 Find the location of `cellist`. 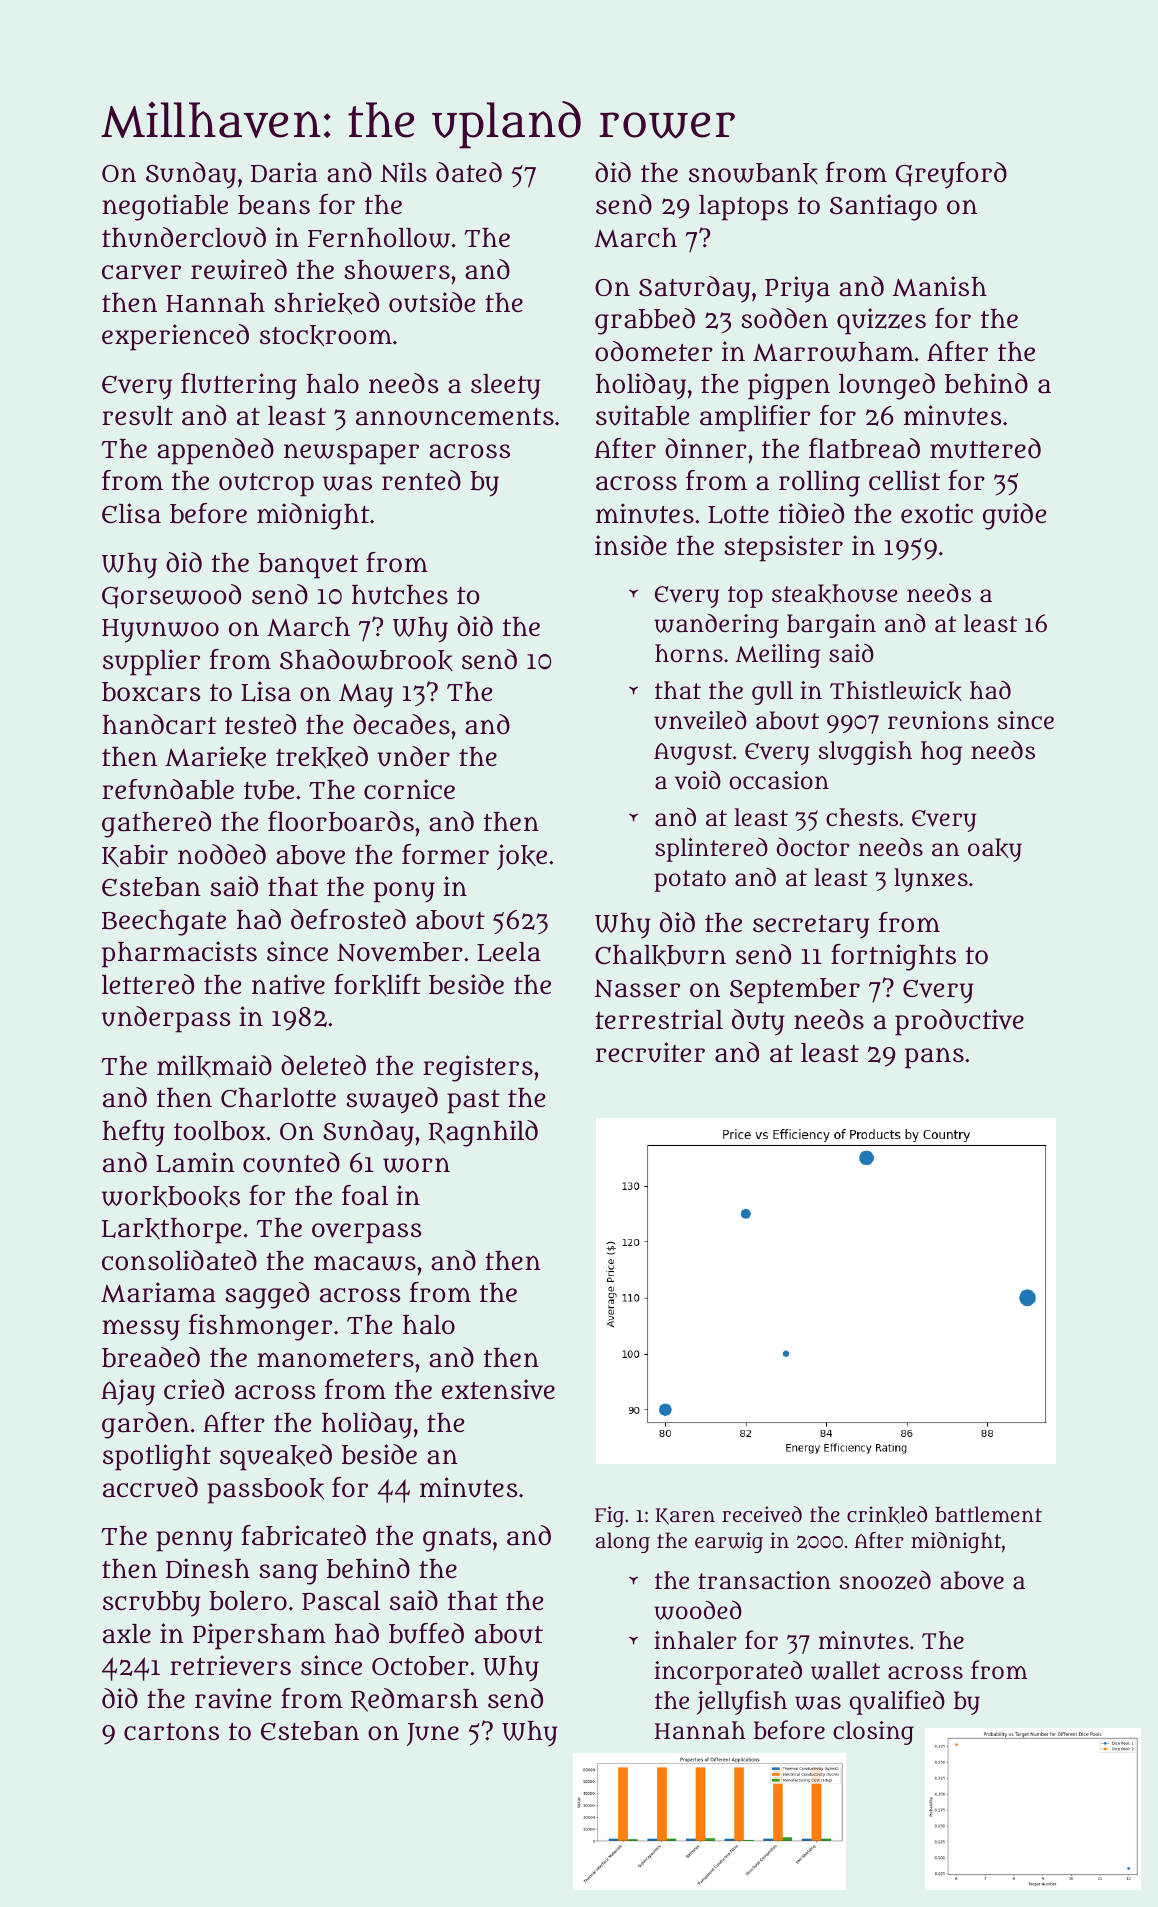

cellist is located at coordinates (904, 480).
